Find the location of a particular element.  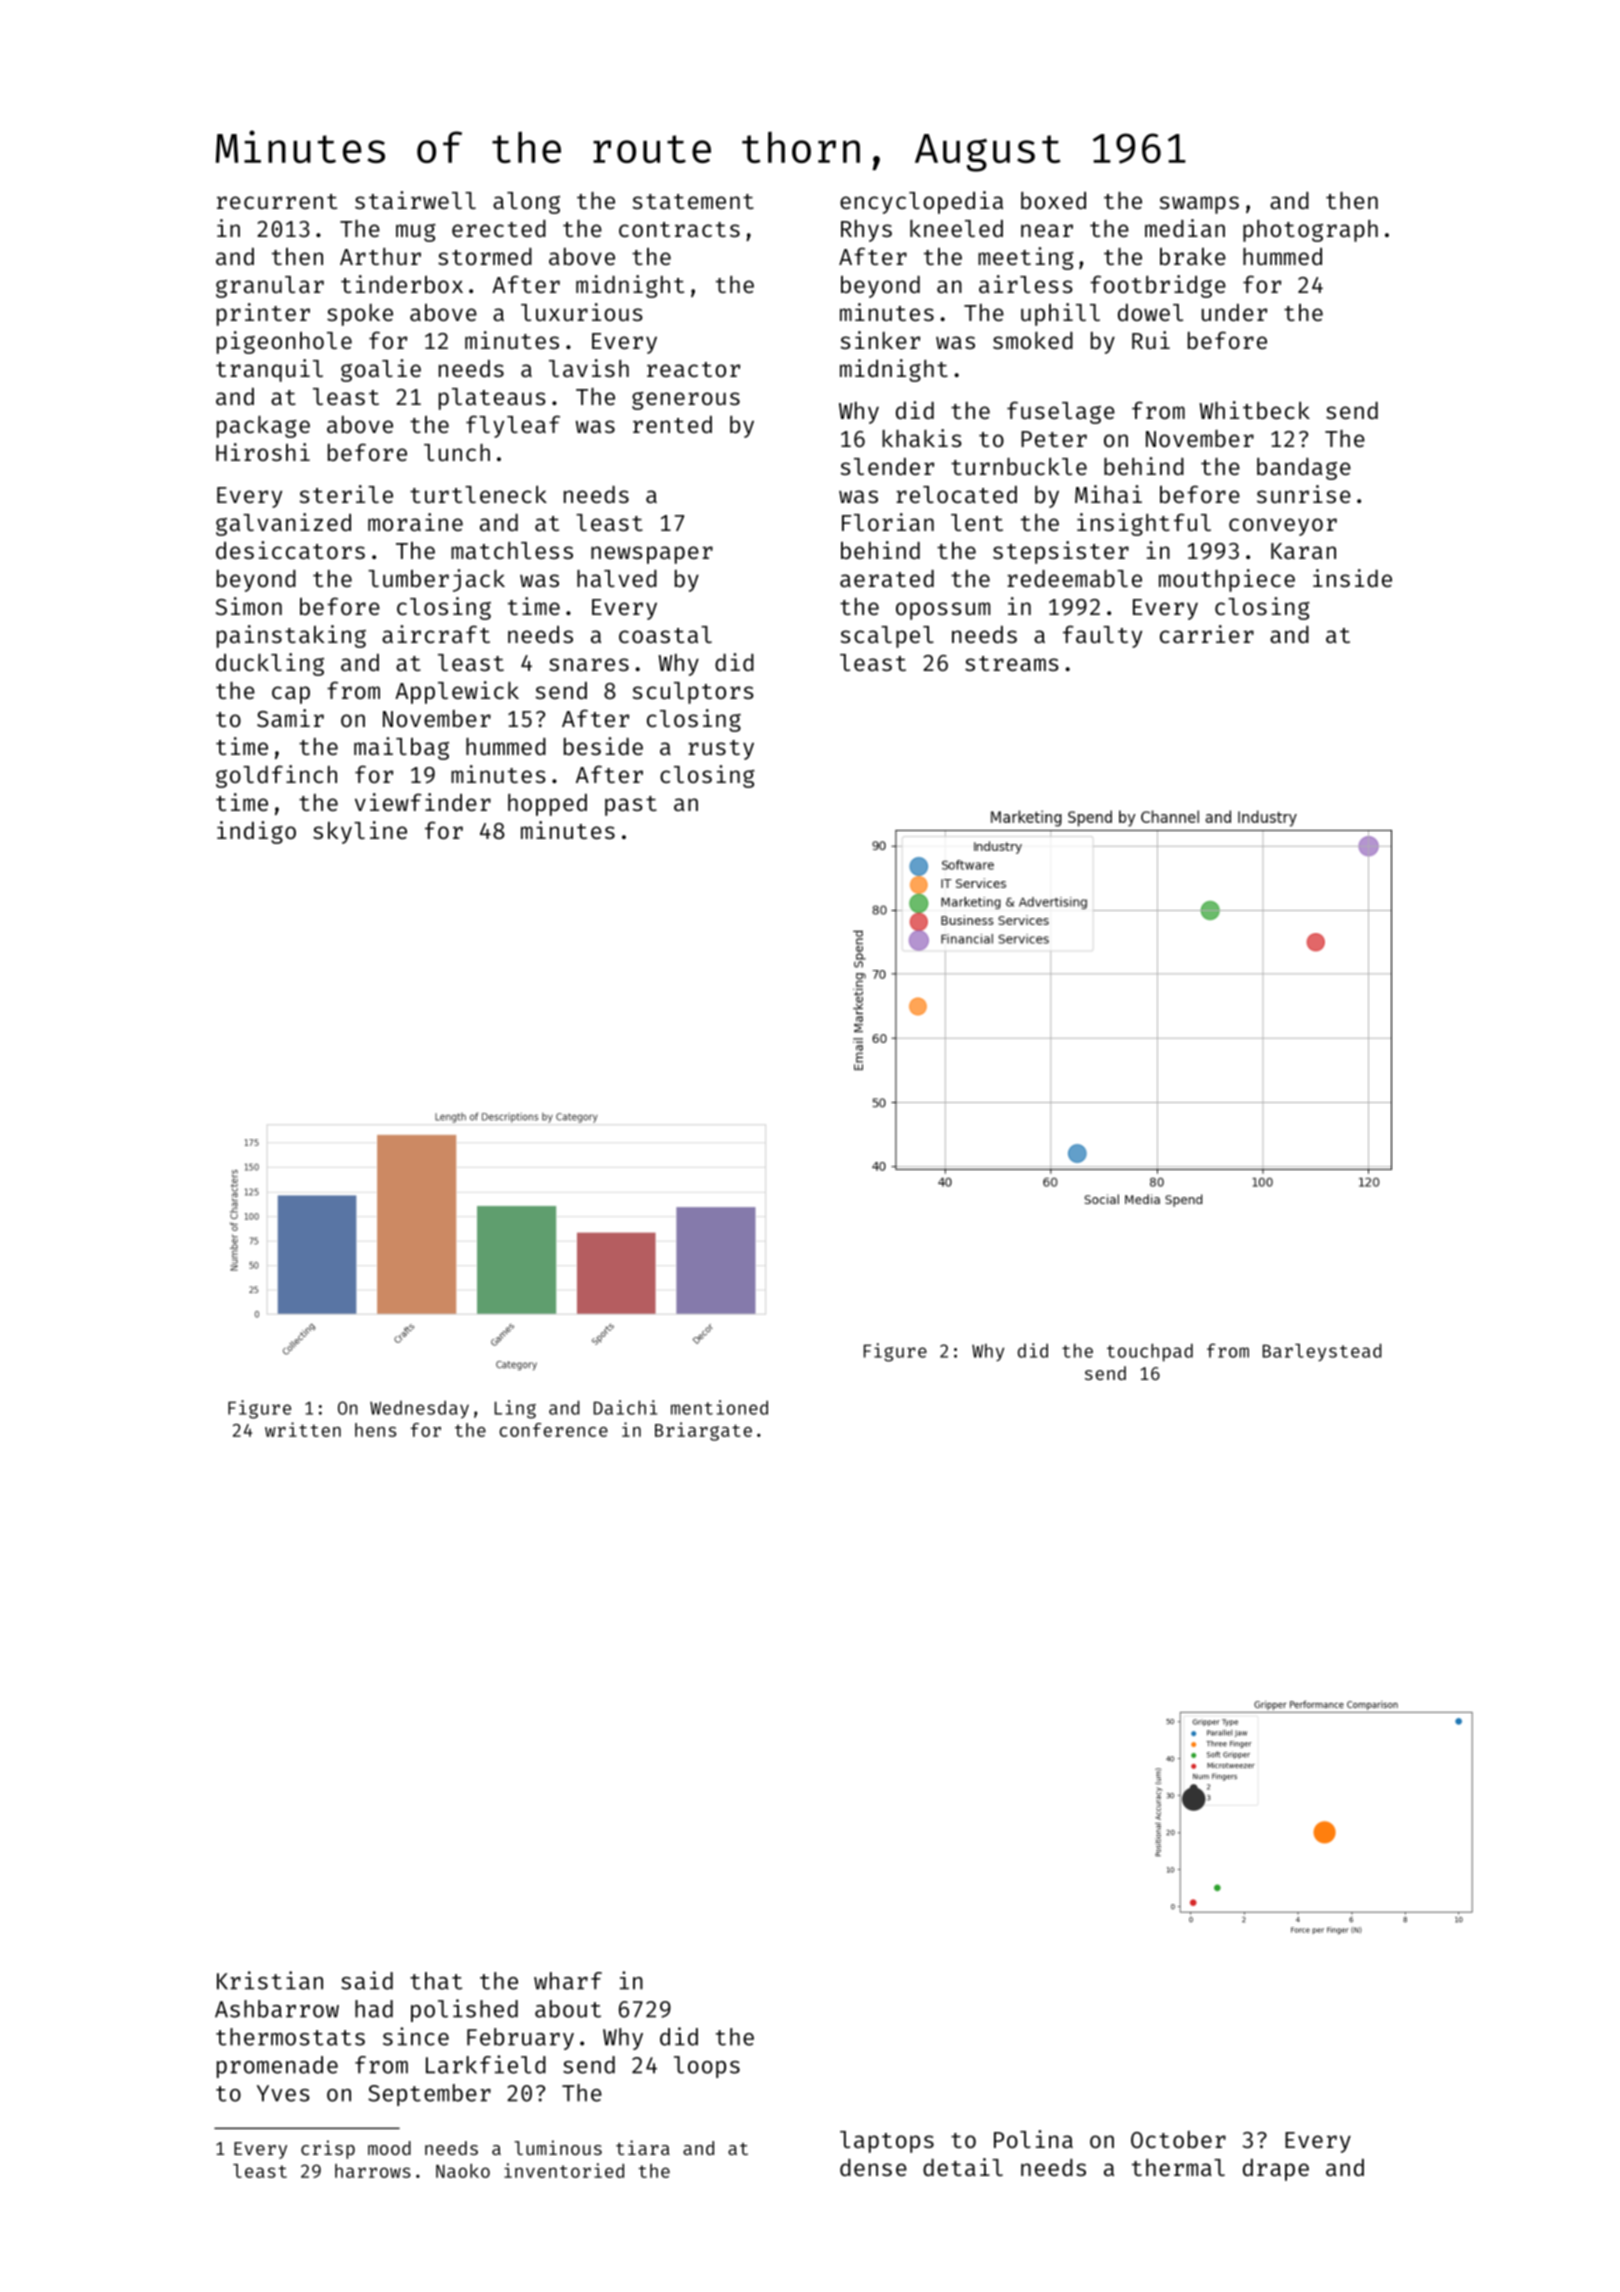

encyclopedia is located at coordinates (921, 202).
